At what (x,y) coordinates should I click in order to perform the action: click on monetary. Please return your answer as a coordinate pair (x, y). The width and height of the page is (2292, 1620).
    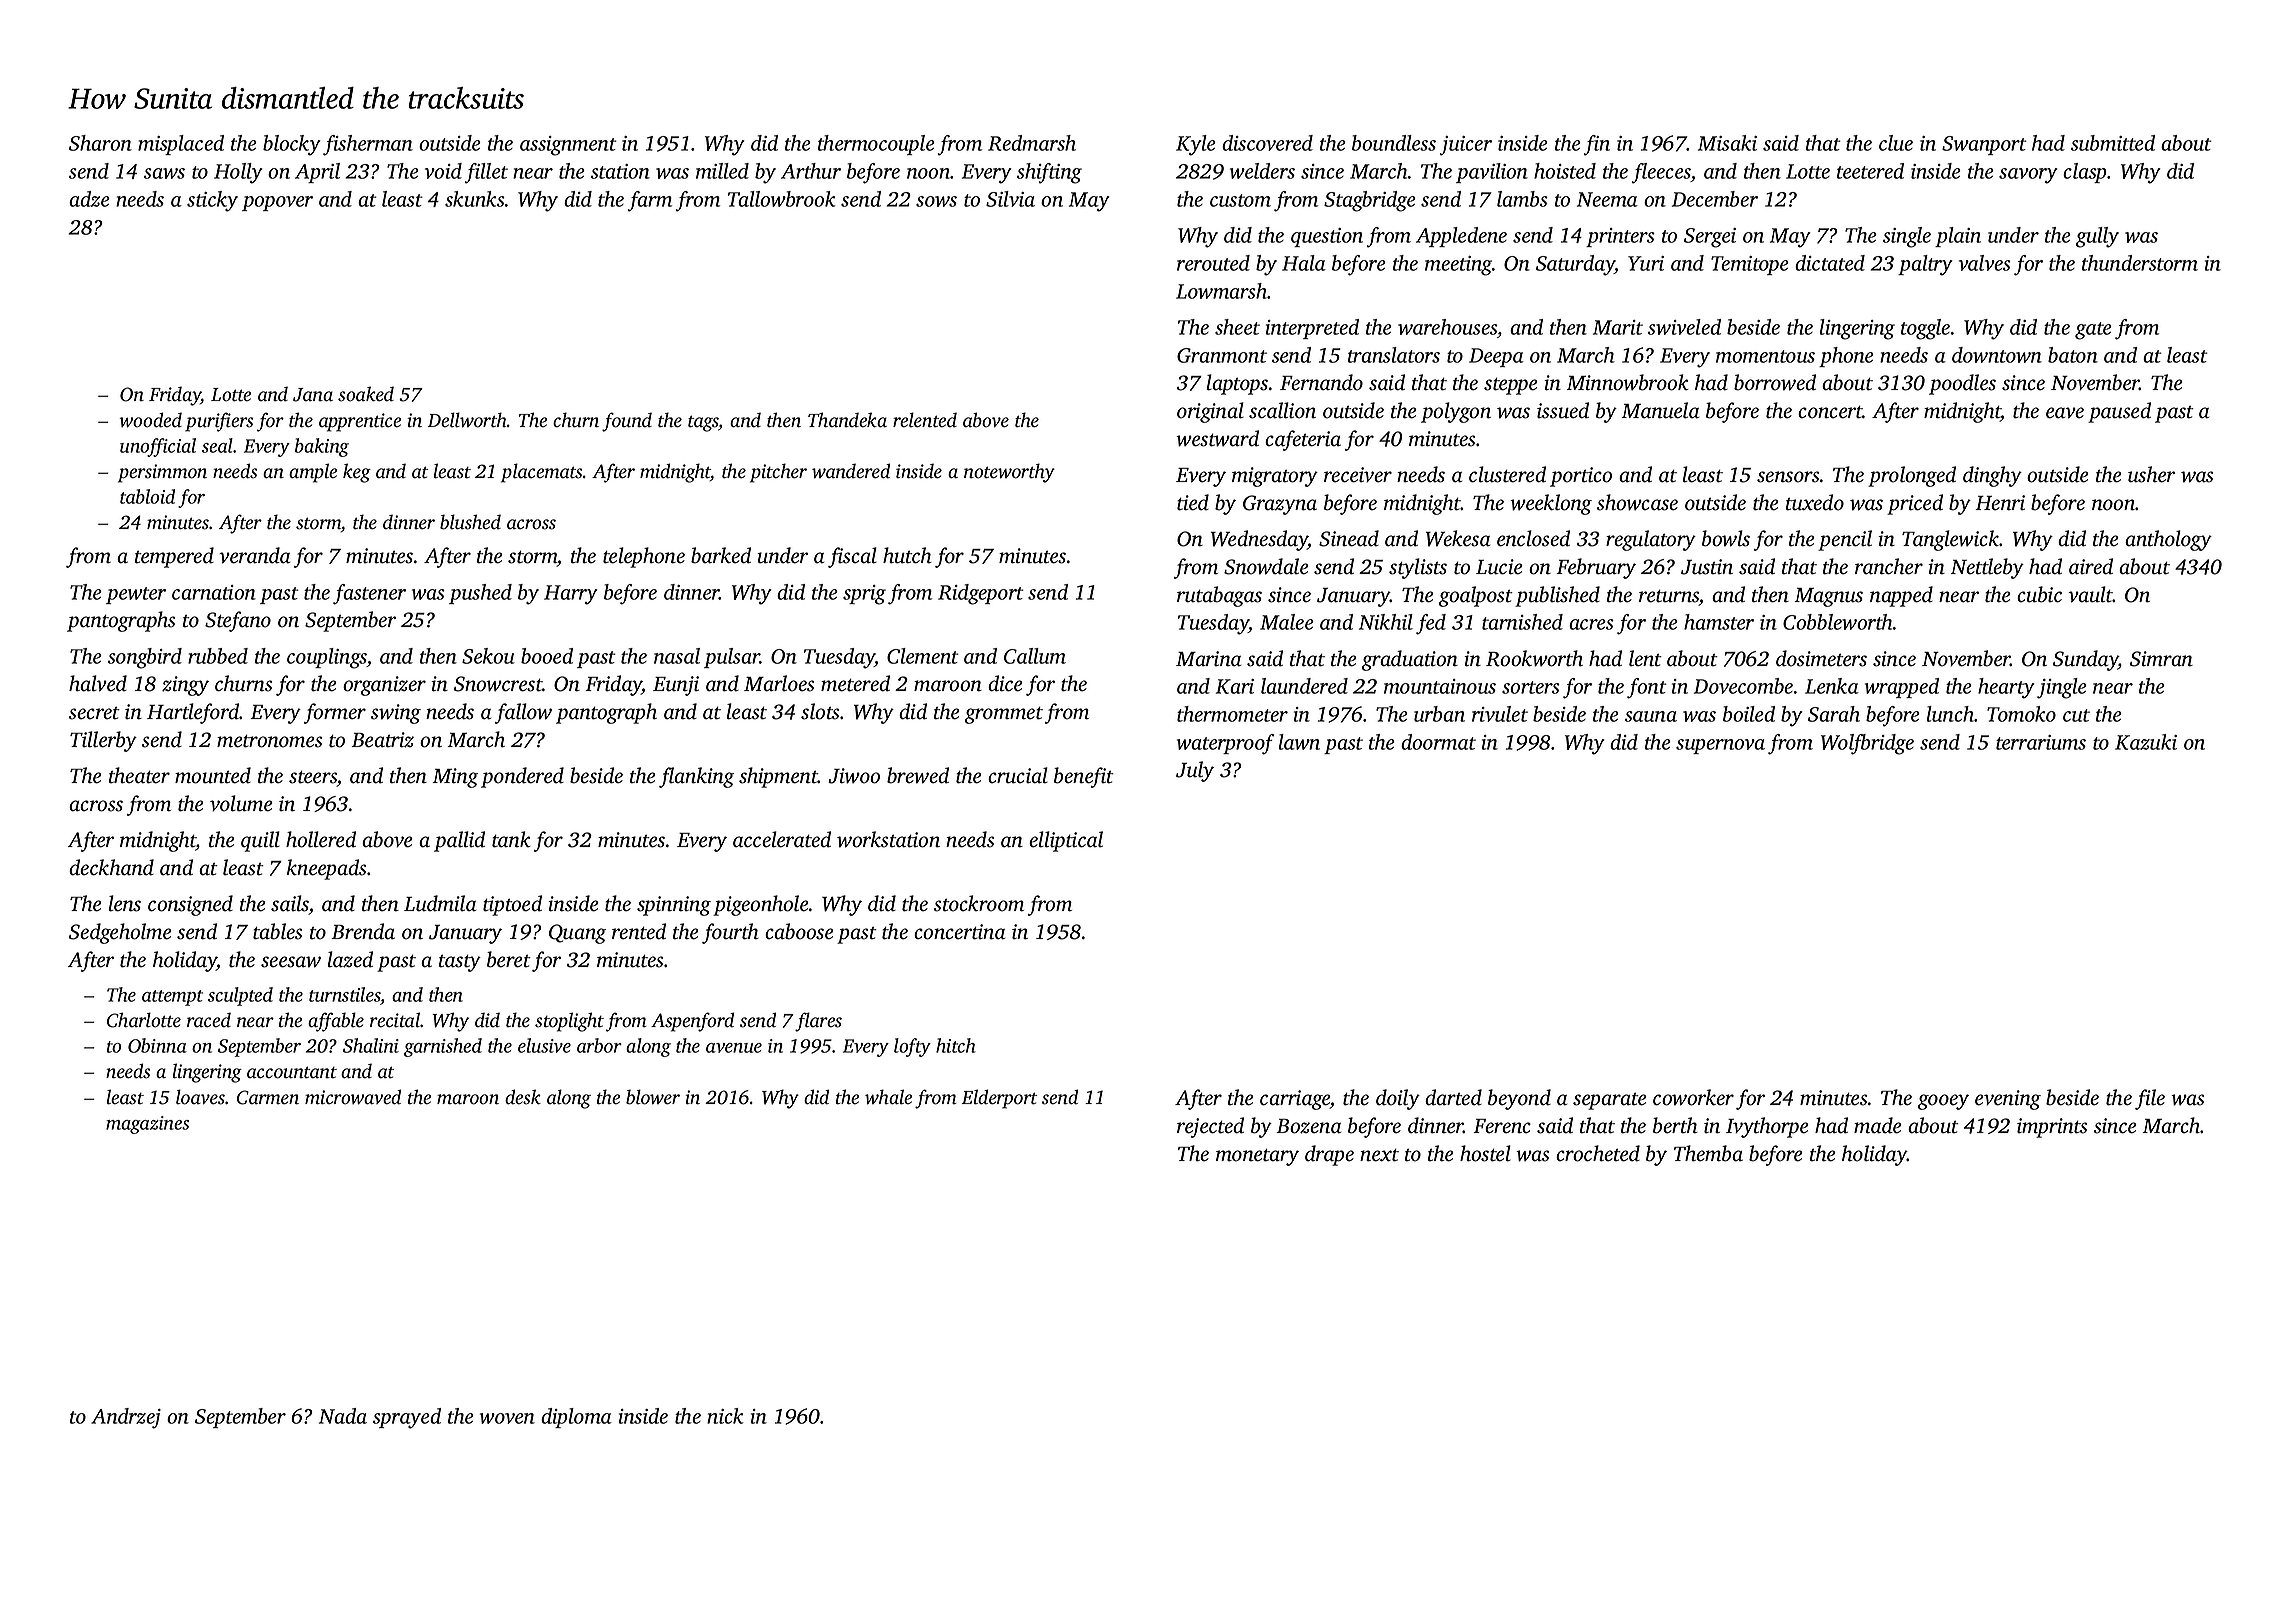
    Looking at the image, I should click on (1257, 1157).
